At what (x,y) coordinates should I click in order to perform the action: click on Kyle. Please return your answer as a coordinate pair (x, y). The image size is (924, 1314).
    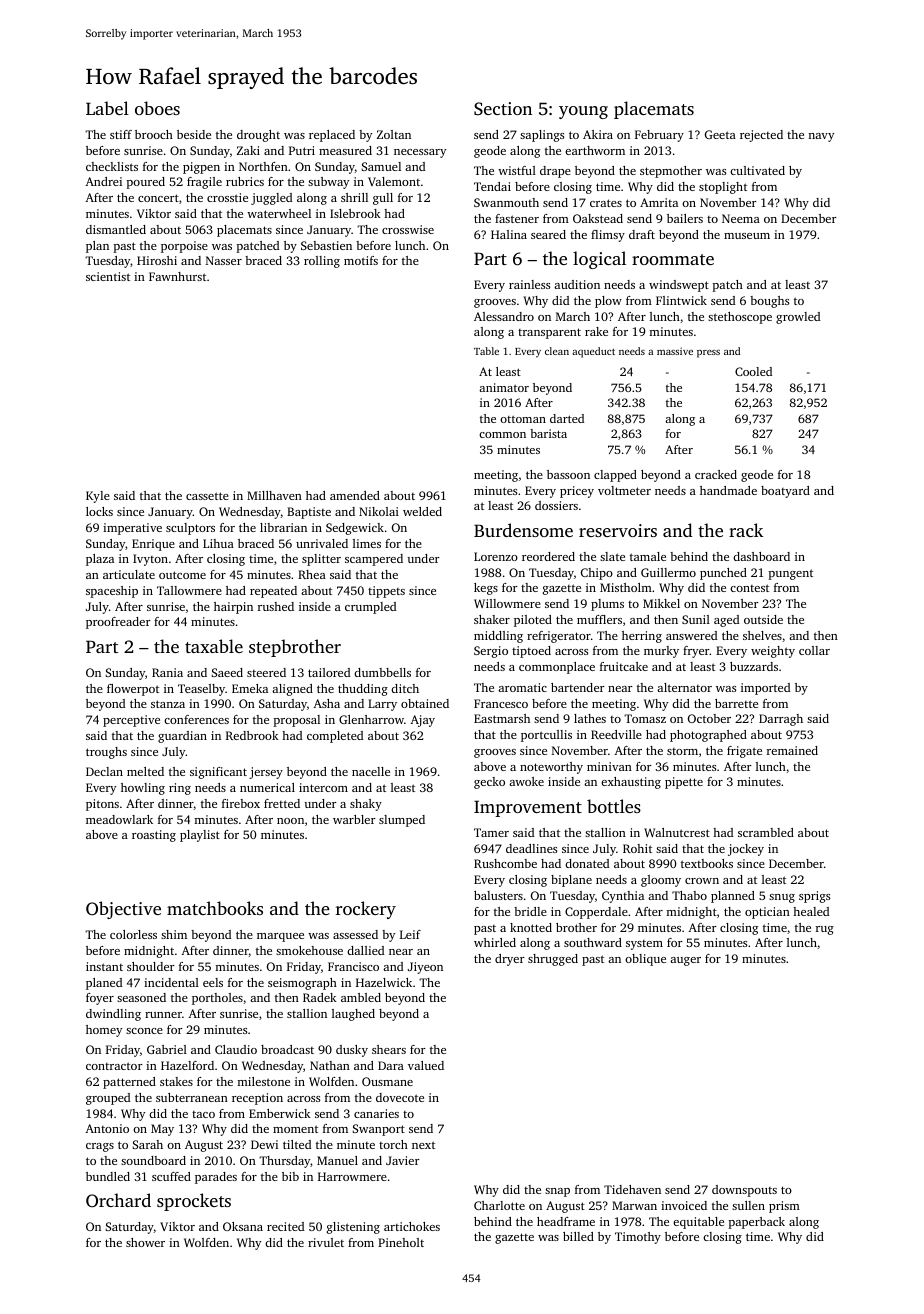
    Looking at the image, I should click on (98, 497).
